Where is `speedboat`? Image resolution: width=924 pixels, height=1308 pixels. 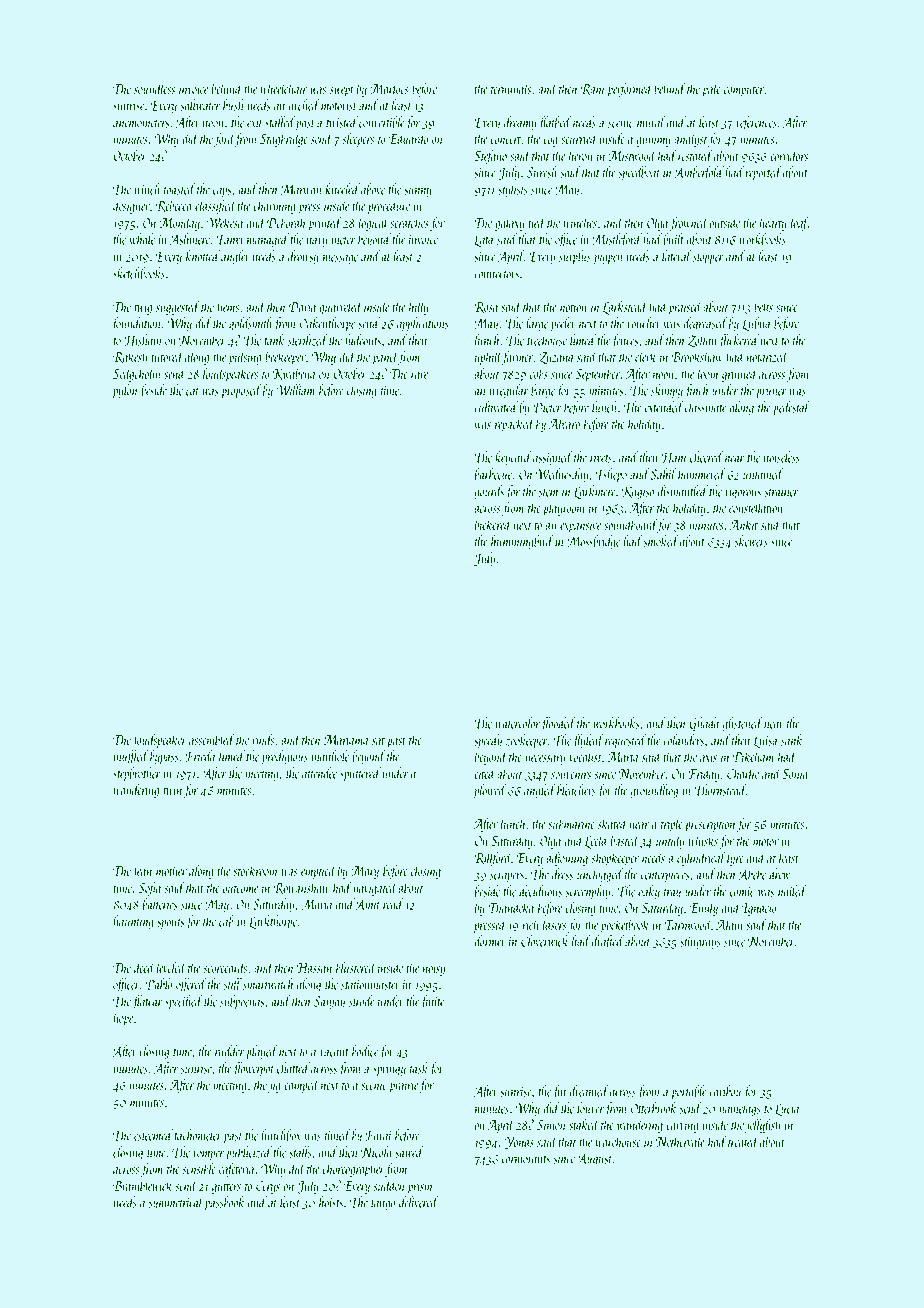 speedboat is located at coordinates (639, 173).
